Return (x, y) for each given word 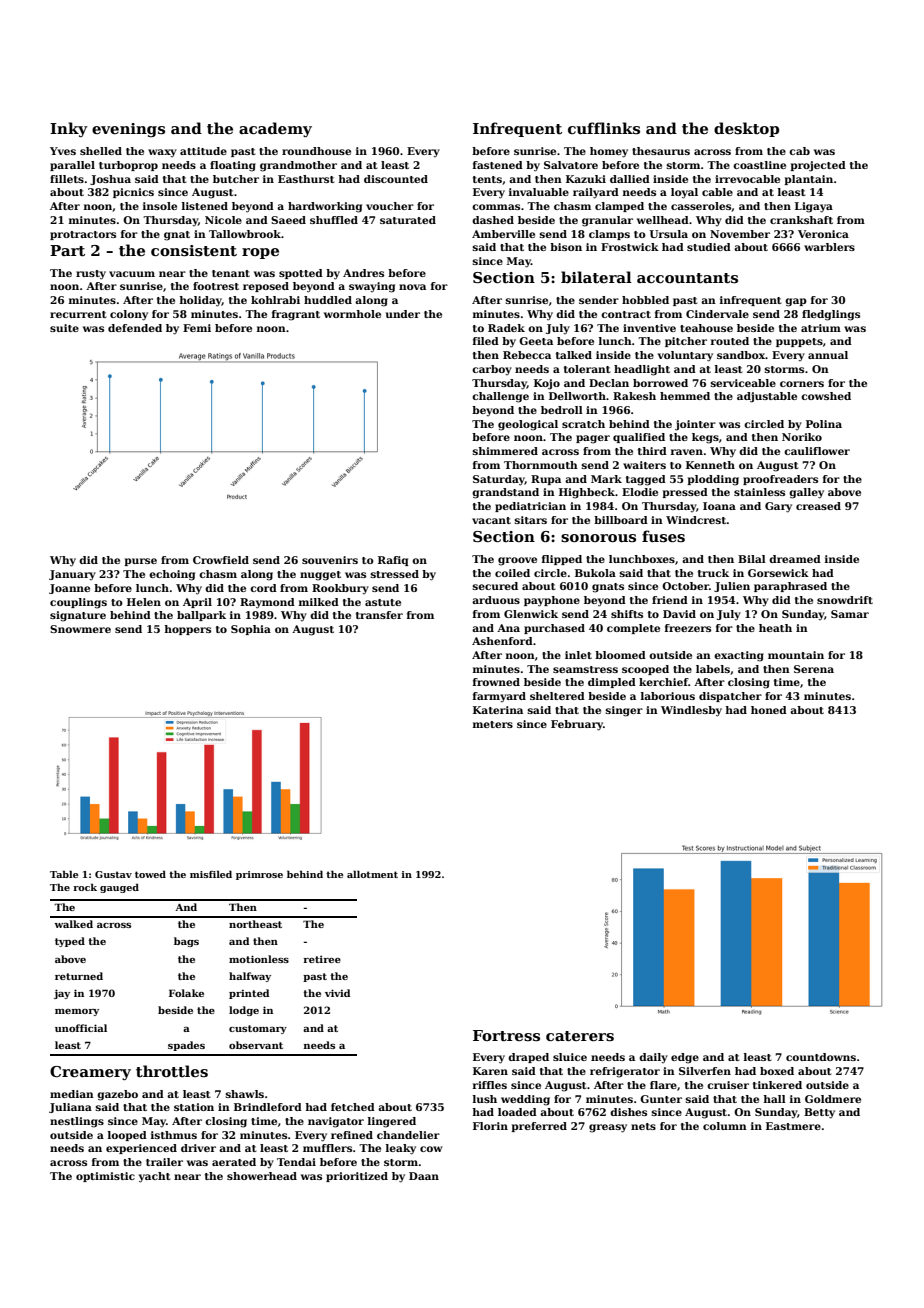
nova (412, 287)
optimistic (105, 1177)
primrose (259, 875)
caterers (580, 1036)
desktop (746, 129)
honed (769, 710)
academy (275, 129)
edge (685, 1058)
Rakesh (634, 396)
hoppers (188, 630)
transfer (379, 615)
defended (135, 328)
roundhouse (316, 151)
